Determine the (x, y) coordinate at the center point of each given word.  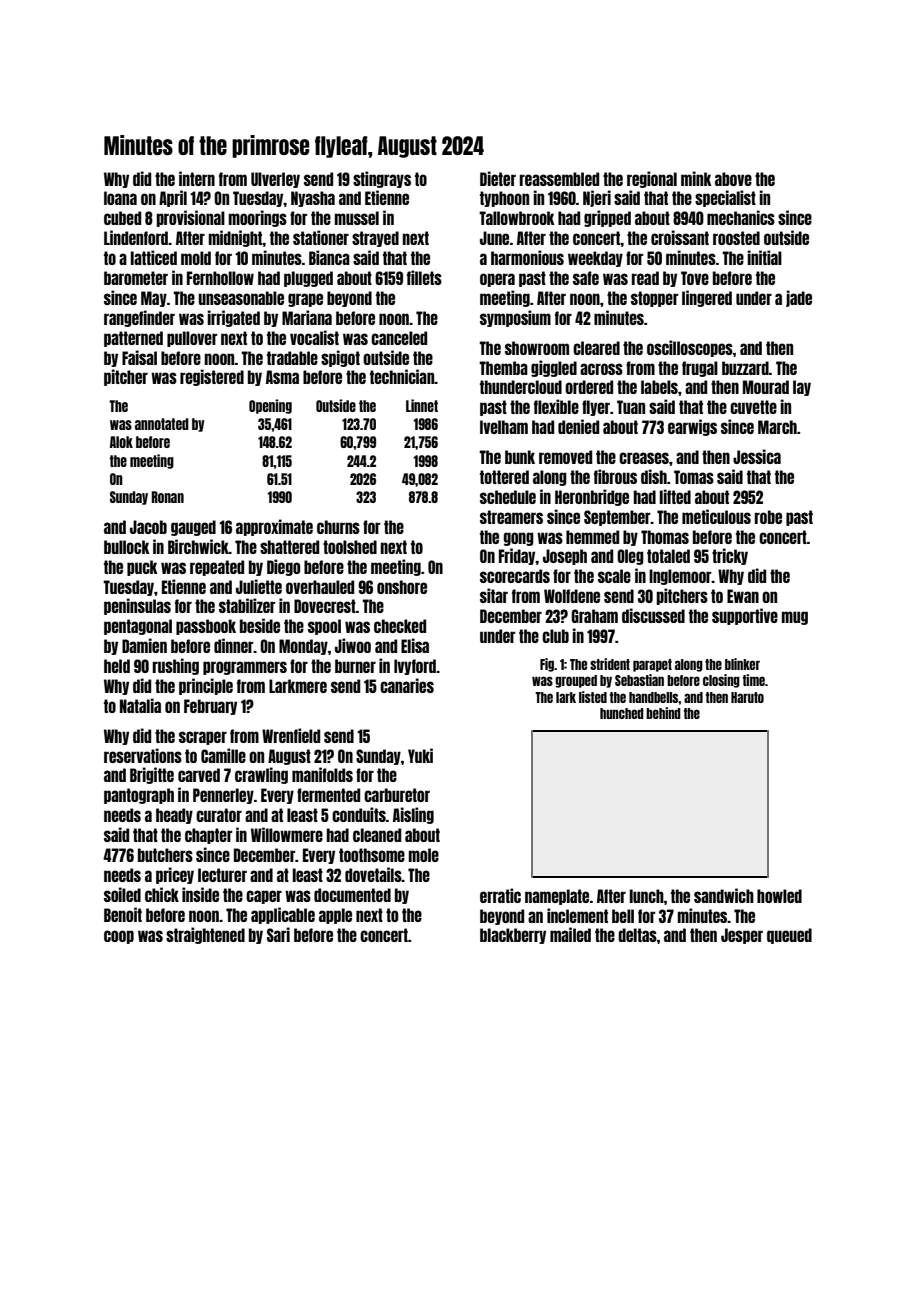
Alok (121, 442)
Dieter (498, 178)
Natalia (140, 705)
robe (768, 517)
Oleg (630, 557)
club (555, 636)
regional (652, 179)
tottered (504, 477)
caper (264, 897)
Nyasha (313, 199)
